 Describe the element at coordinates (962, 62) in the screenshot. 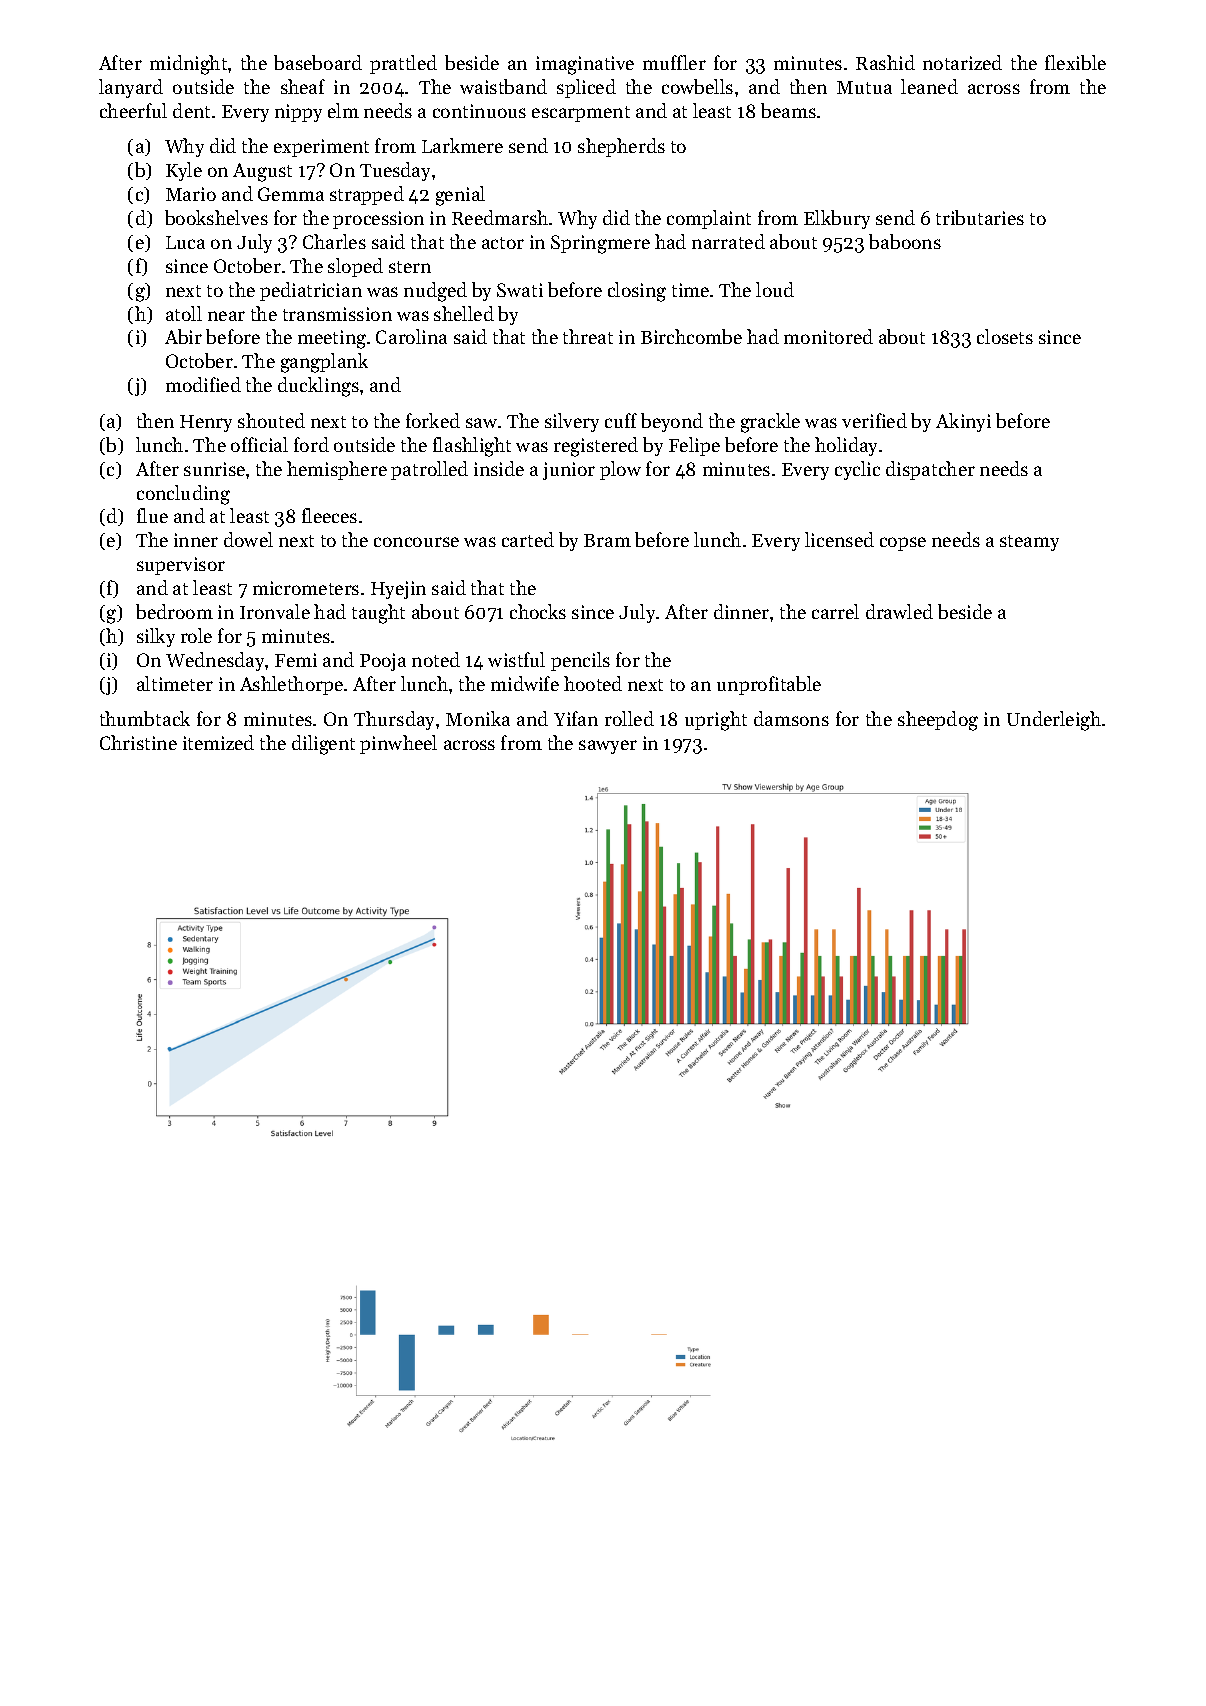

I see `notarized` at that location.
